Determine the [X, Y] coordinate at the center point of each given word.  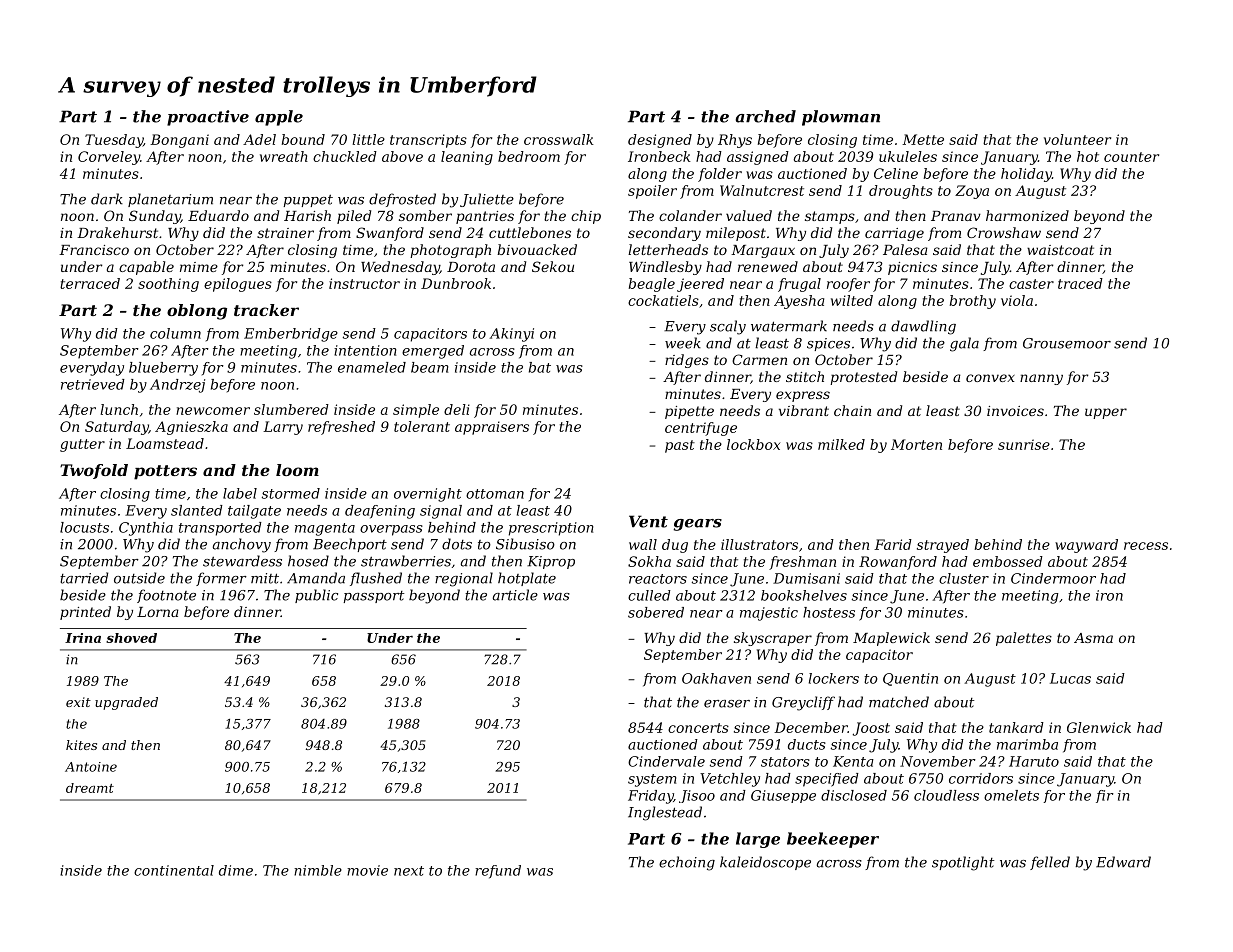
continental [174, 870]
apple [279, 118]
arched [766, 116]
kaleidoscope [765, 863]
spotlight [963, 863]
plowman [841, 118]
